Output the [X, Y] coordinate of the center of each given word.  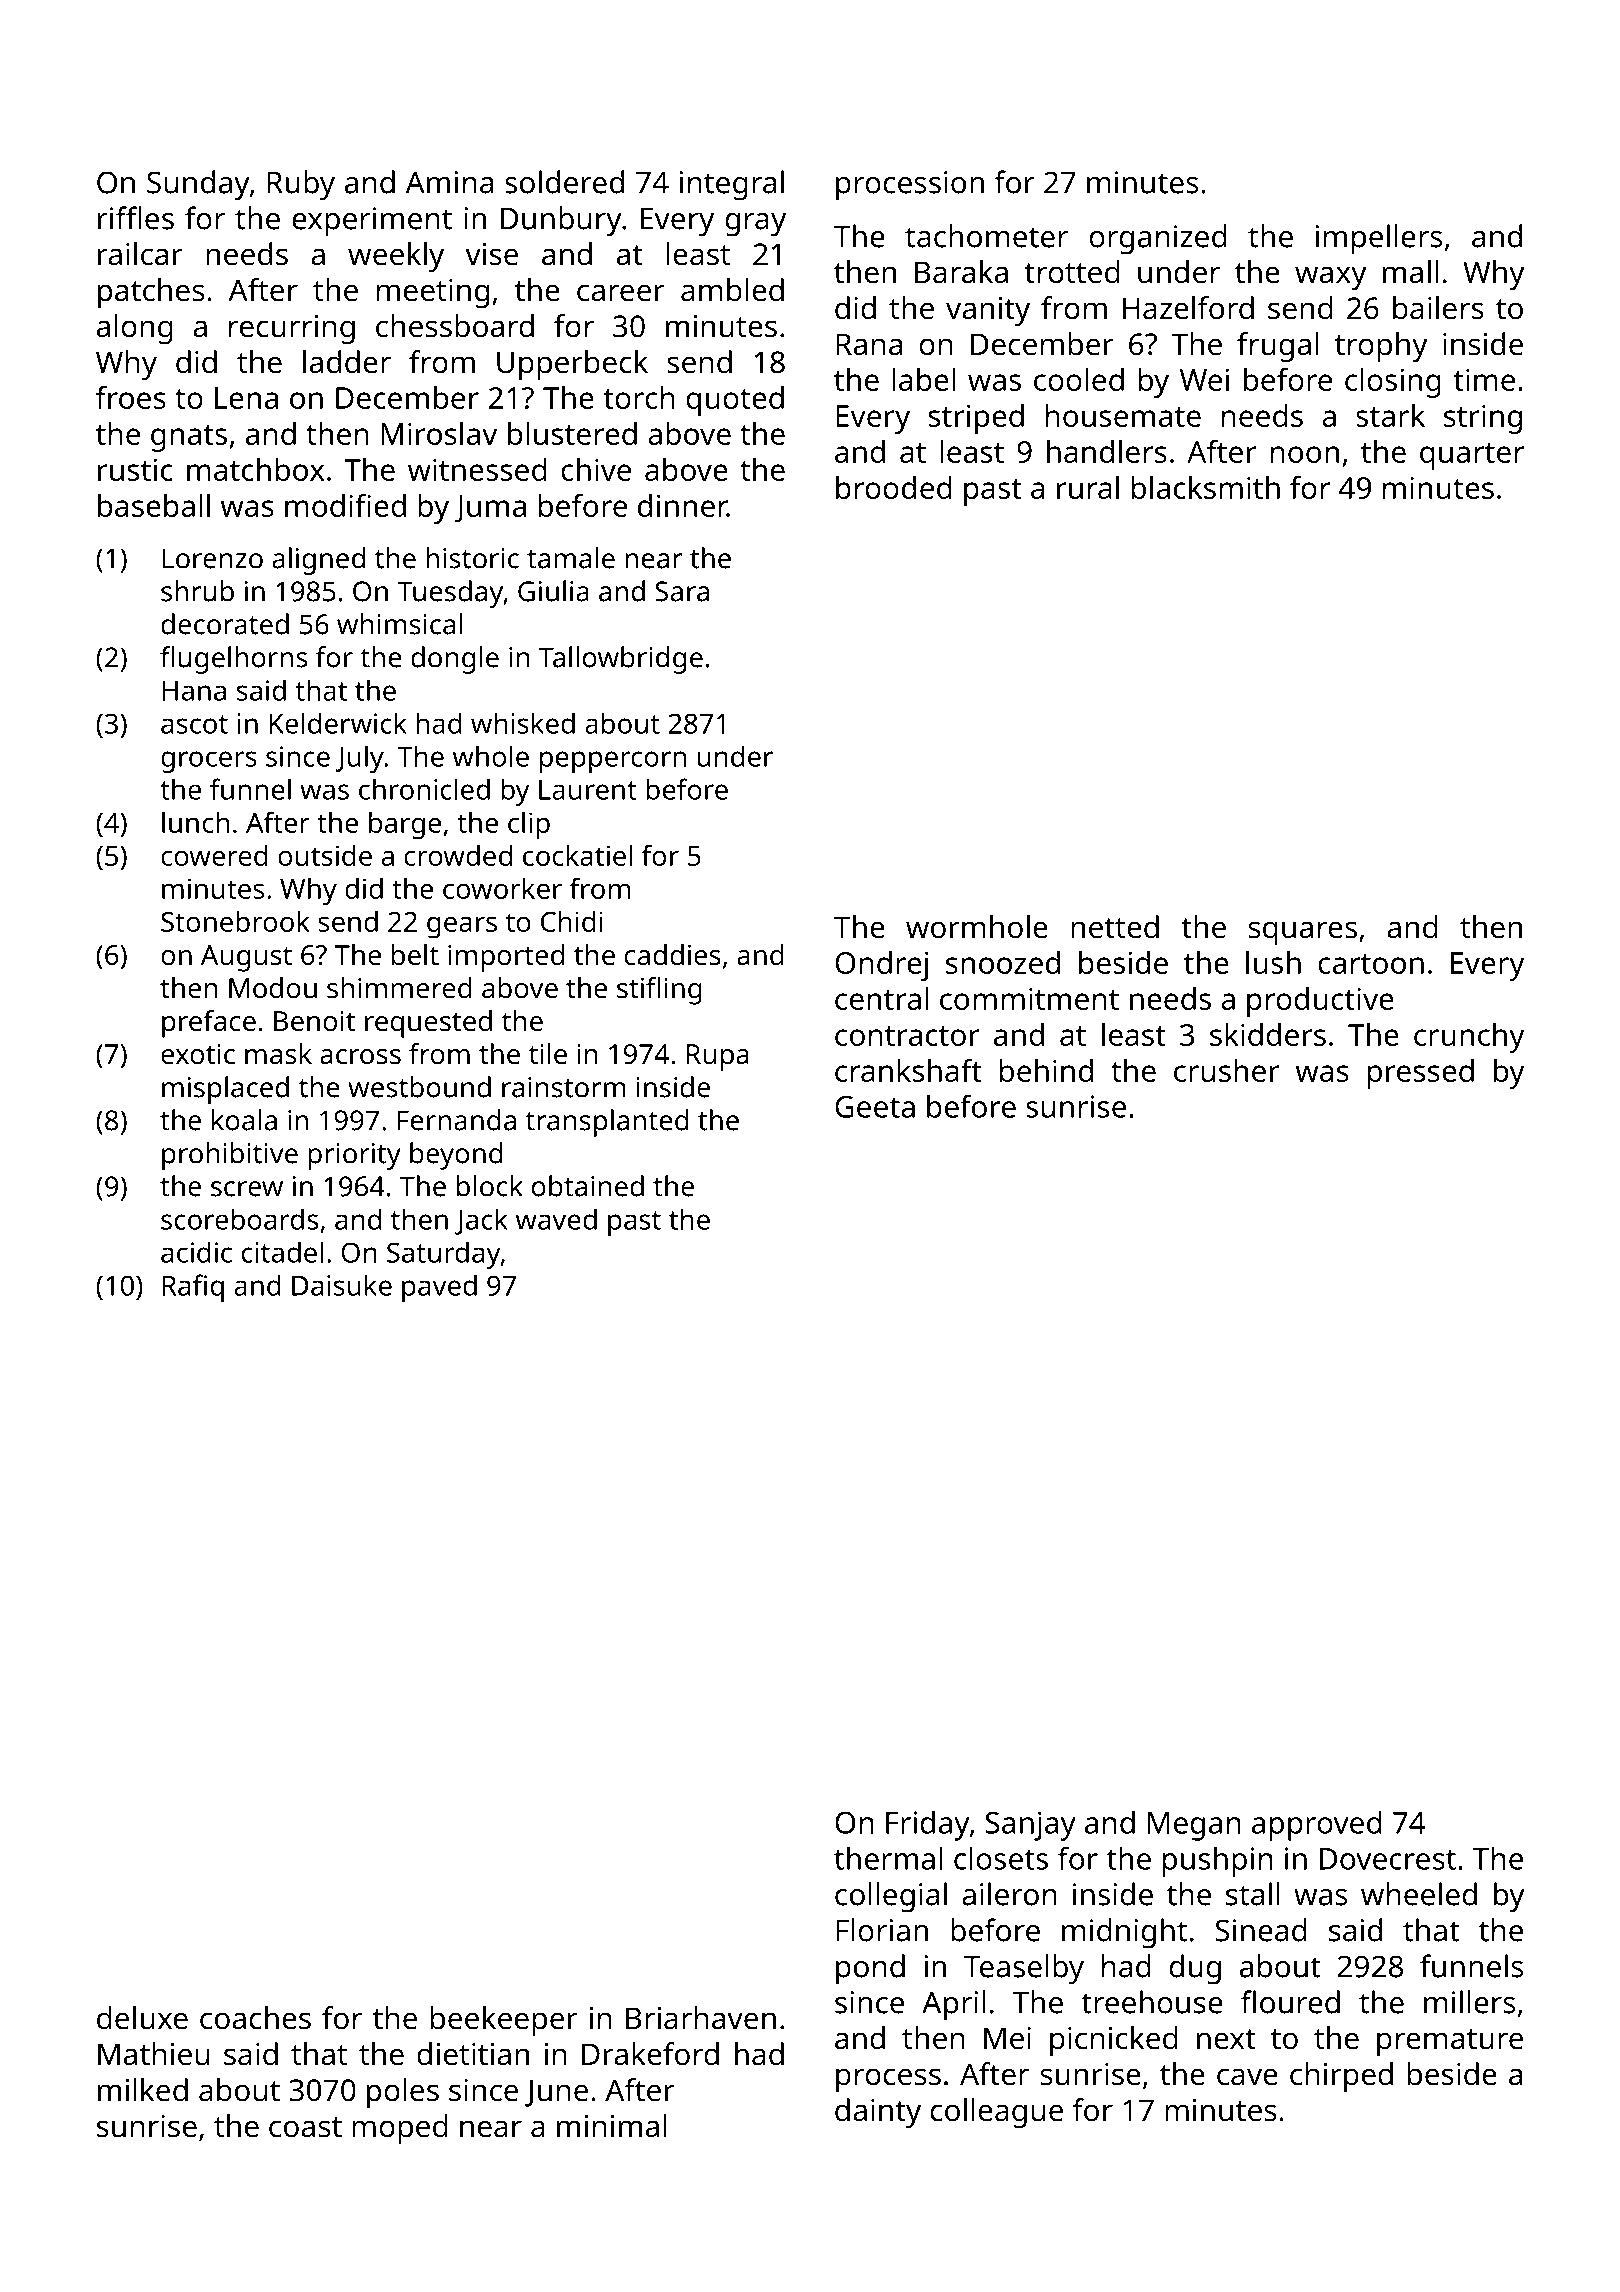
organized [1158, 239]
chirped [1341, 2077]
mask [278, 1054]
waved [556, 1219]
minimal [612, 2126]
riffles [136, 218]
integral [732, 185]
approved [1317, 1825]
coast [305, 2127]
